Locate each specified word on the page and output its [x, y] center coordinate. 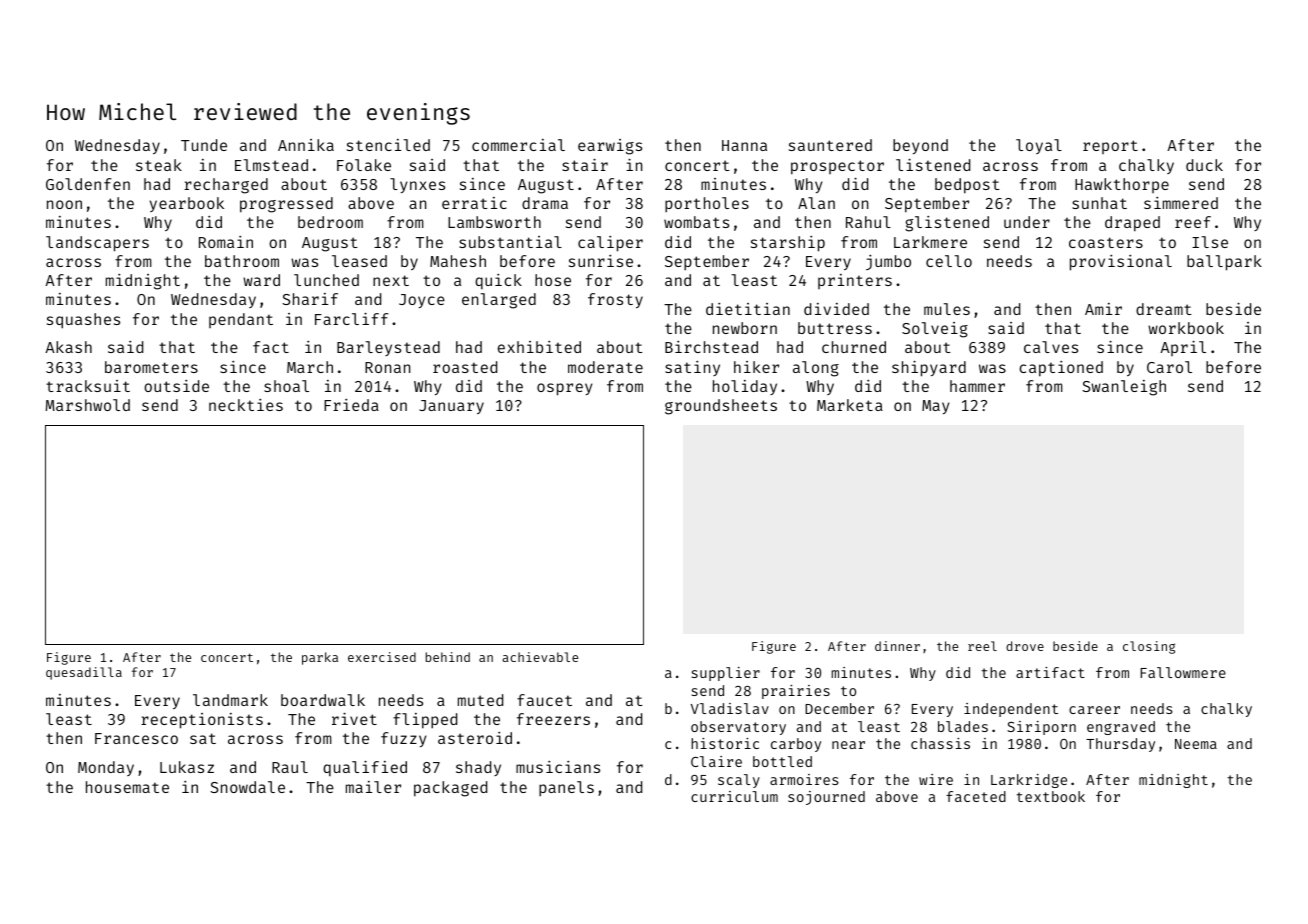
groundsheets [721, 407]
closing [1149, 647]
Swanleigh [1124, 388]
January [451, 407]
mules [947, 309]
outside [176, 386]
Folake [364, 165]
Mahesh [458, 261]
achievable [540, 657]
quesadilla [84, 673]
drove [1025, 646]
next [391, 280]
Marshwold [88, 405]
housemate [127, 787]
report [1110, 147]
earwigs [610, 147]
